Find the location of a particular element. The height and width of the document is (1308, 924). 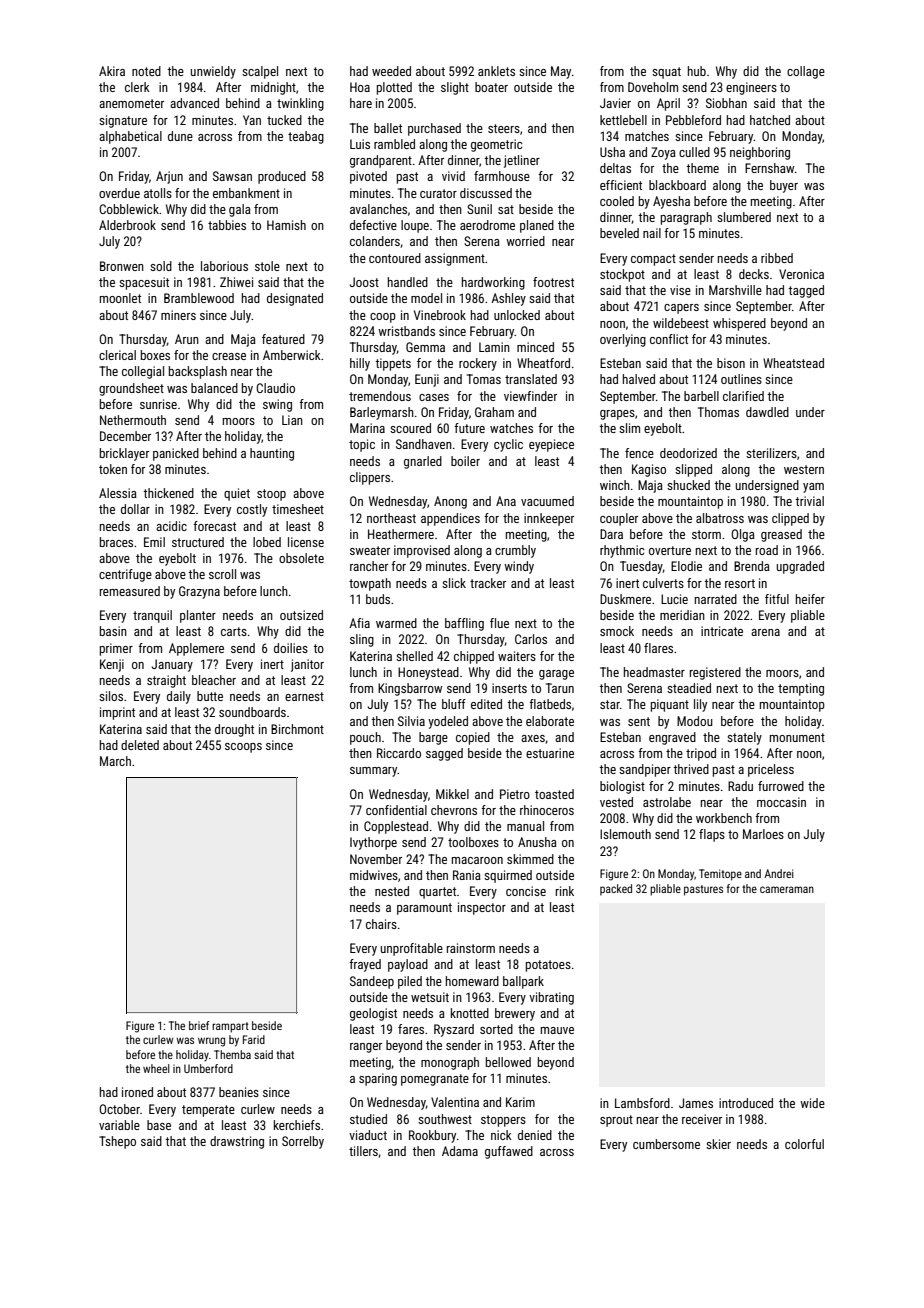

March is located at coordinates (115, 761).
